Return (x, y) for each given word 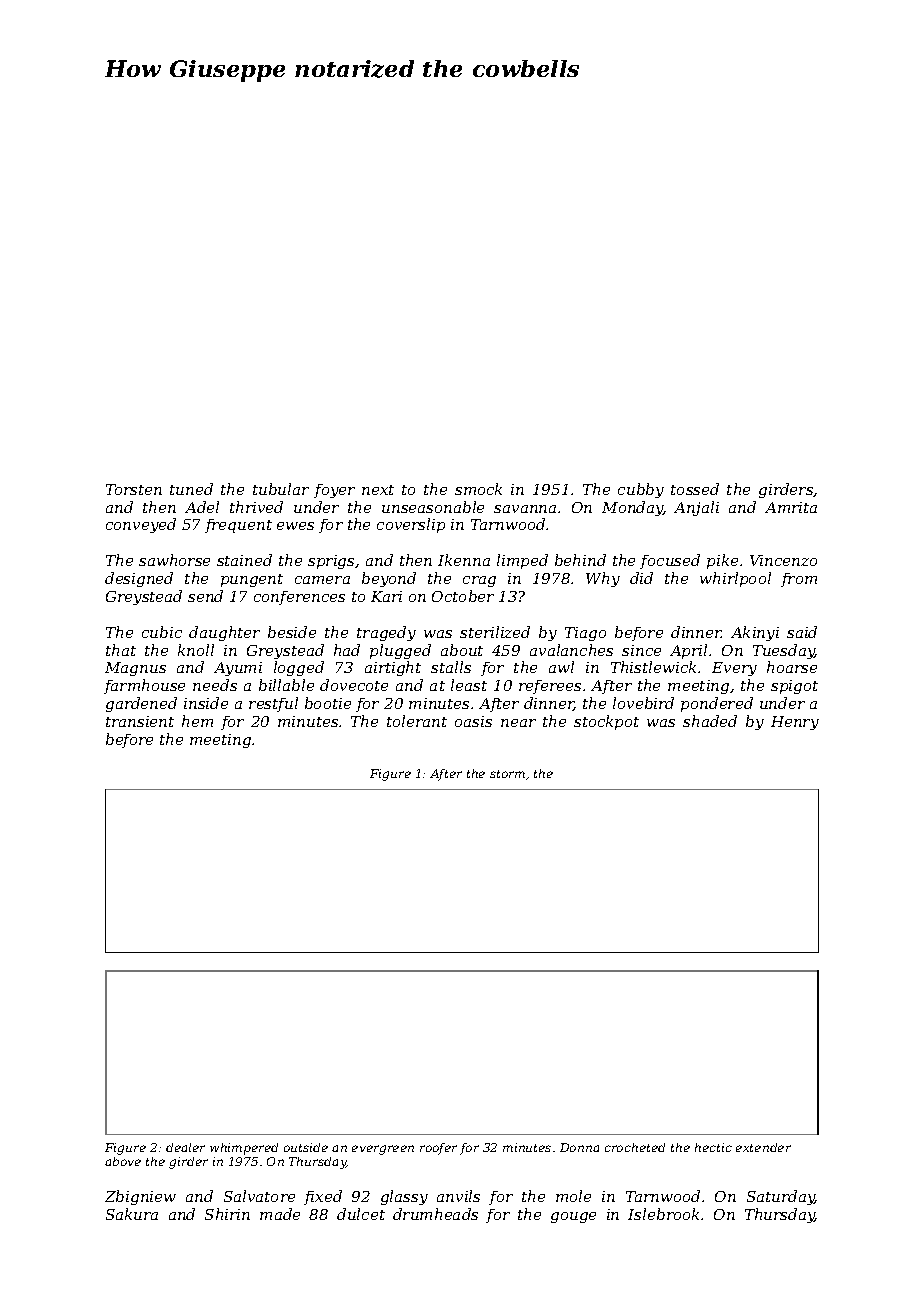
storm (507, 774)
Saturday (781, 1197)
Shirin (227, 1214)
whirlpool (735, 579)
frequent (238, 526)
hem (197, 721)
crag (479, 581)
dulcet (361, 1214)
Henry (795, 723)
